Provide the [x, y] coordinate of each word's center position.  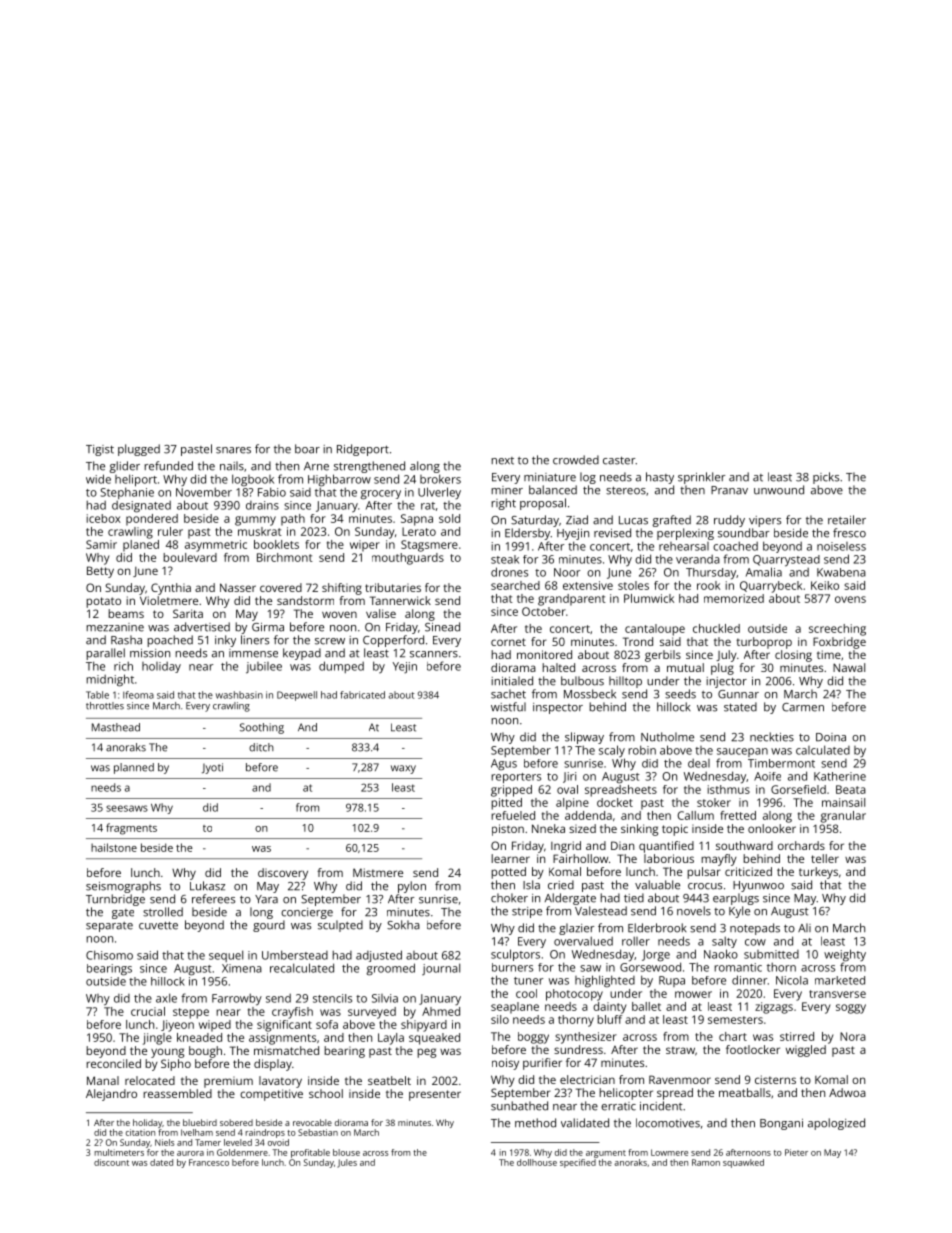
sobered [236, 1122]
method [535, 1123]
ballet [646, 1006]
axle [166, 998]
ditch [261, 747]
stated [740, 707]
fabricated [362, 695]
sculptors [515, 955]
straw [680, 1050]
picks [826, 478]
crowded [576, 460]
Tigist [100, 450]
